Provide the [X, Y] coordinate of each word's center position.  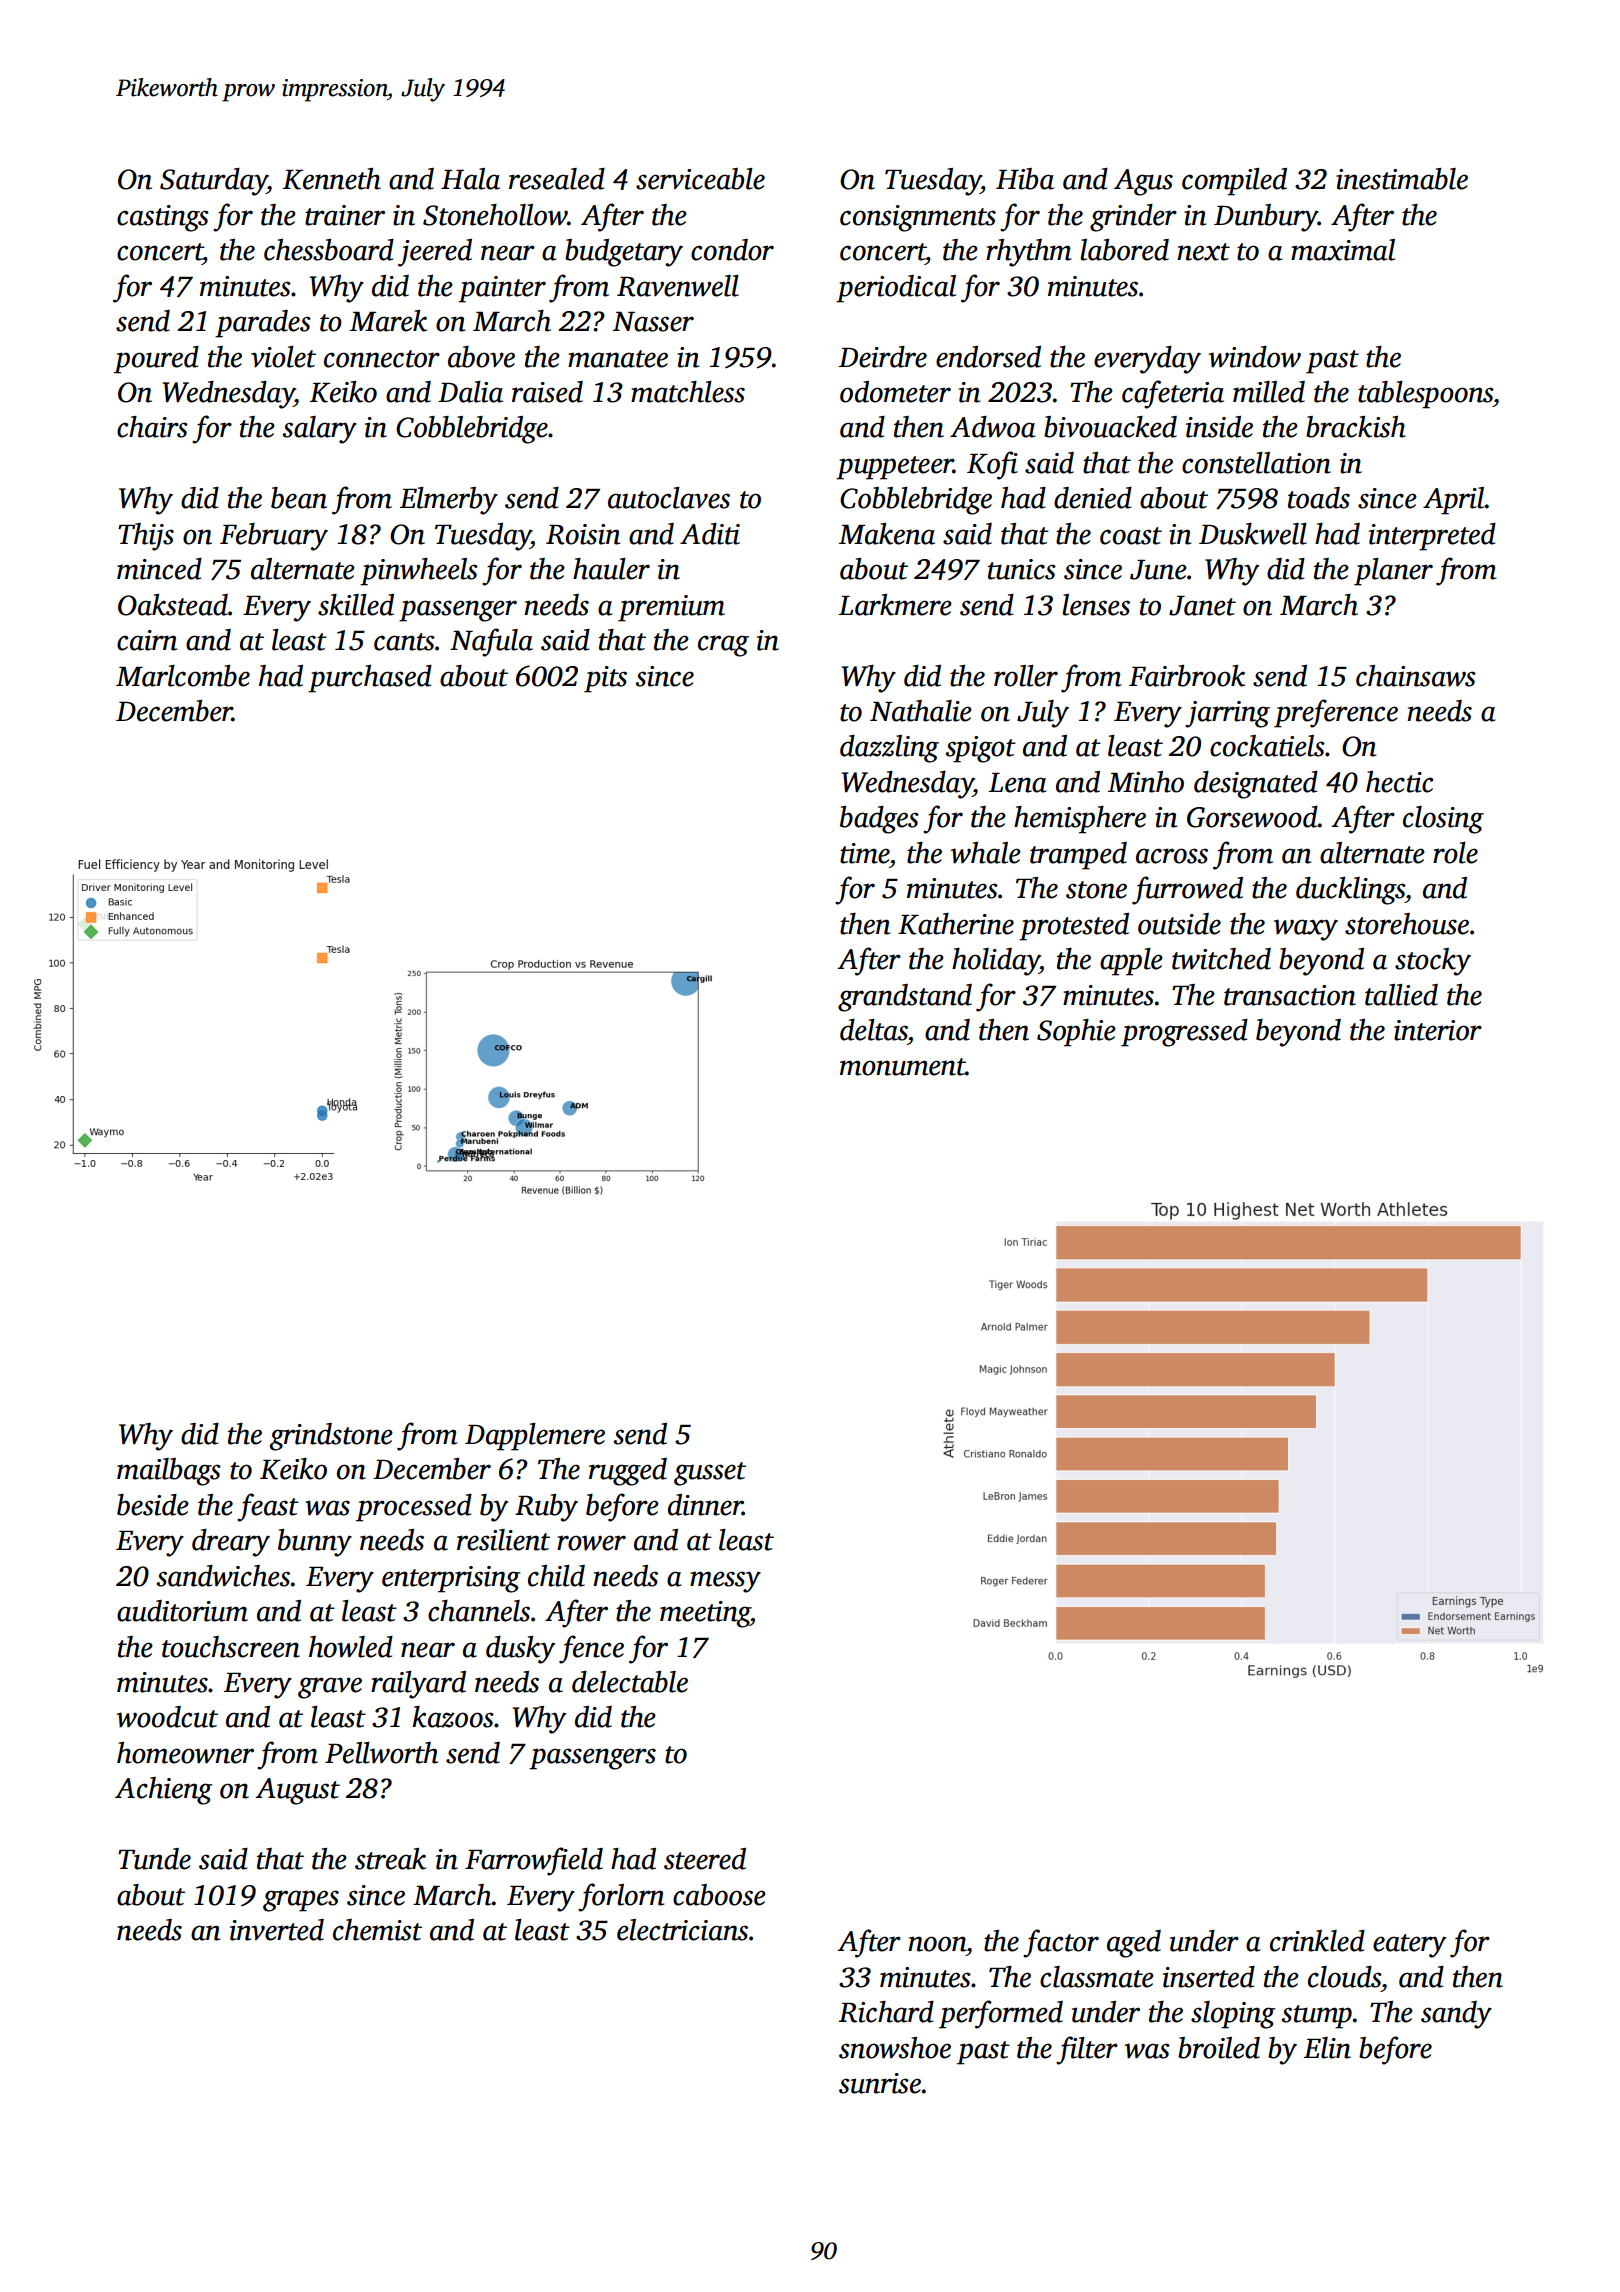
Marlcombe [183, 676]
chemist [377, 1930]
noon [937, 1944]
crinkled [1317, 1941]
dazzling [889, 749]
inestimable [1402, 179]
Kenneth [332, 179]
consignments [918, 218]
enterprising [451, 1579]
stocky [1433, 962]
